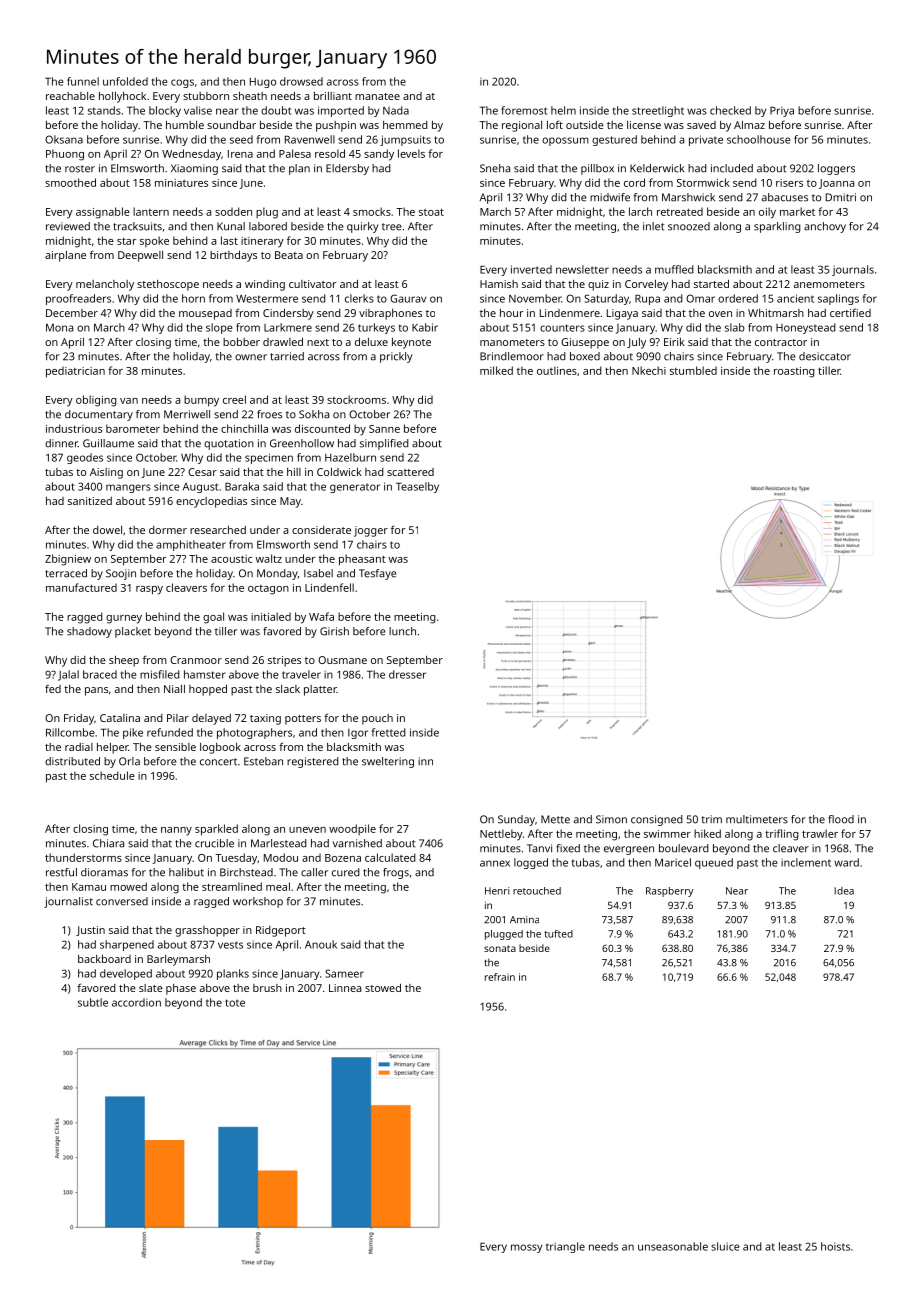 The width and height of the screenshot is (924, 1308). Describe the element at coordinates (175, 747) in the screenshot. I see `sensible` at that location.
